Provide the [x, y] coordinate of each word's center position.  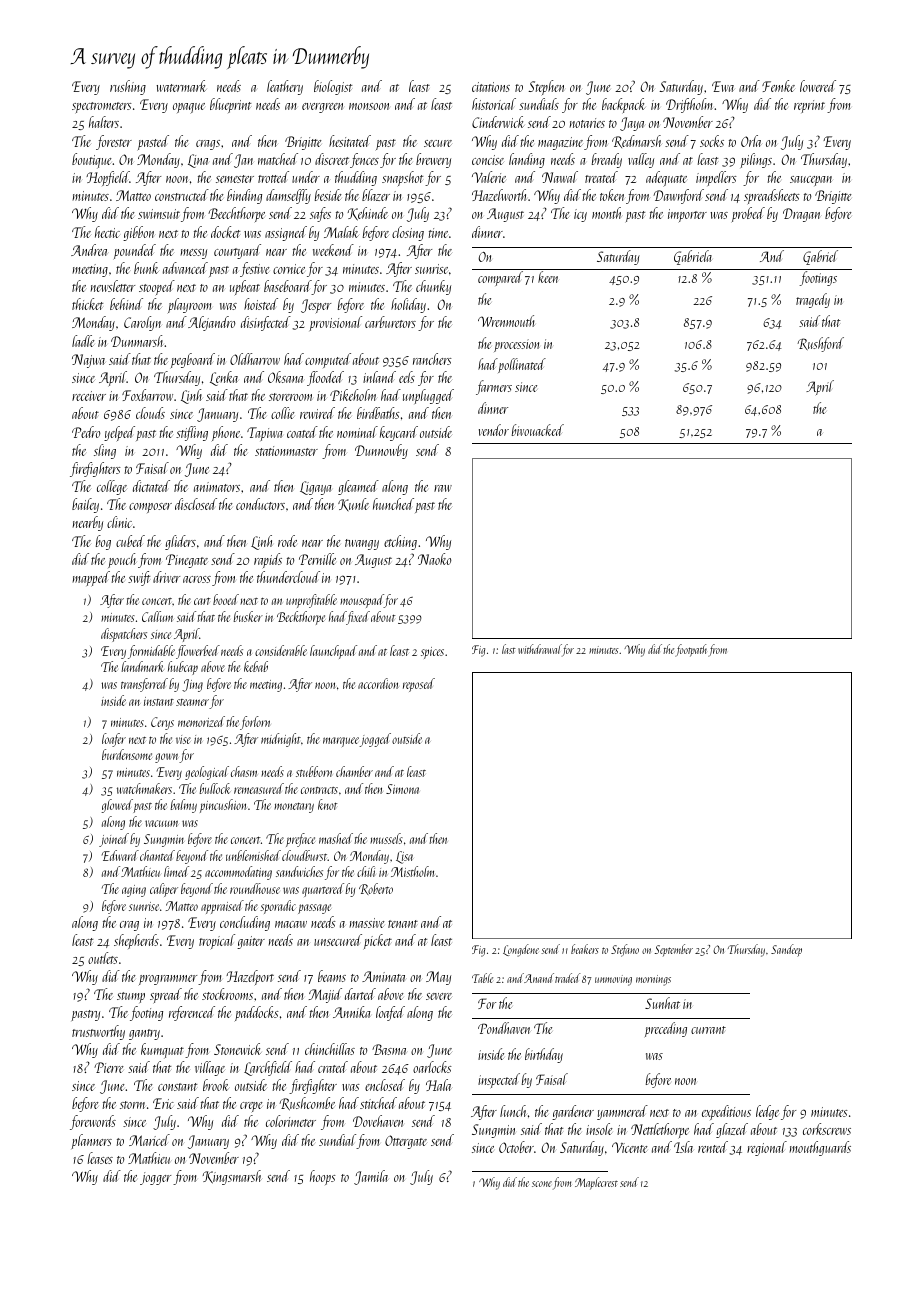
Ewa [723, 86]
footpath [691, 650]
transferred [144, 685]
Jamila [371, 1177]
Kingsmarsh [232, 1177]
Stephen [546, 87]
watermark [181, 86]
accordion [378, 683]
